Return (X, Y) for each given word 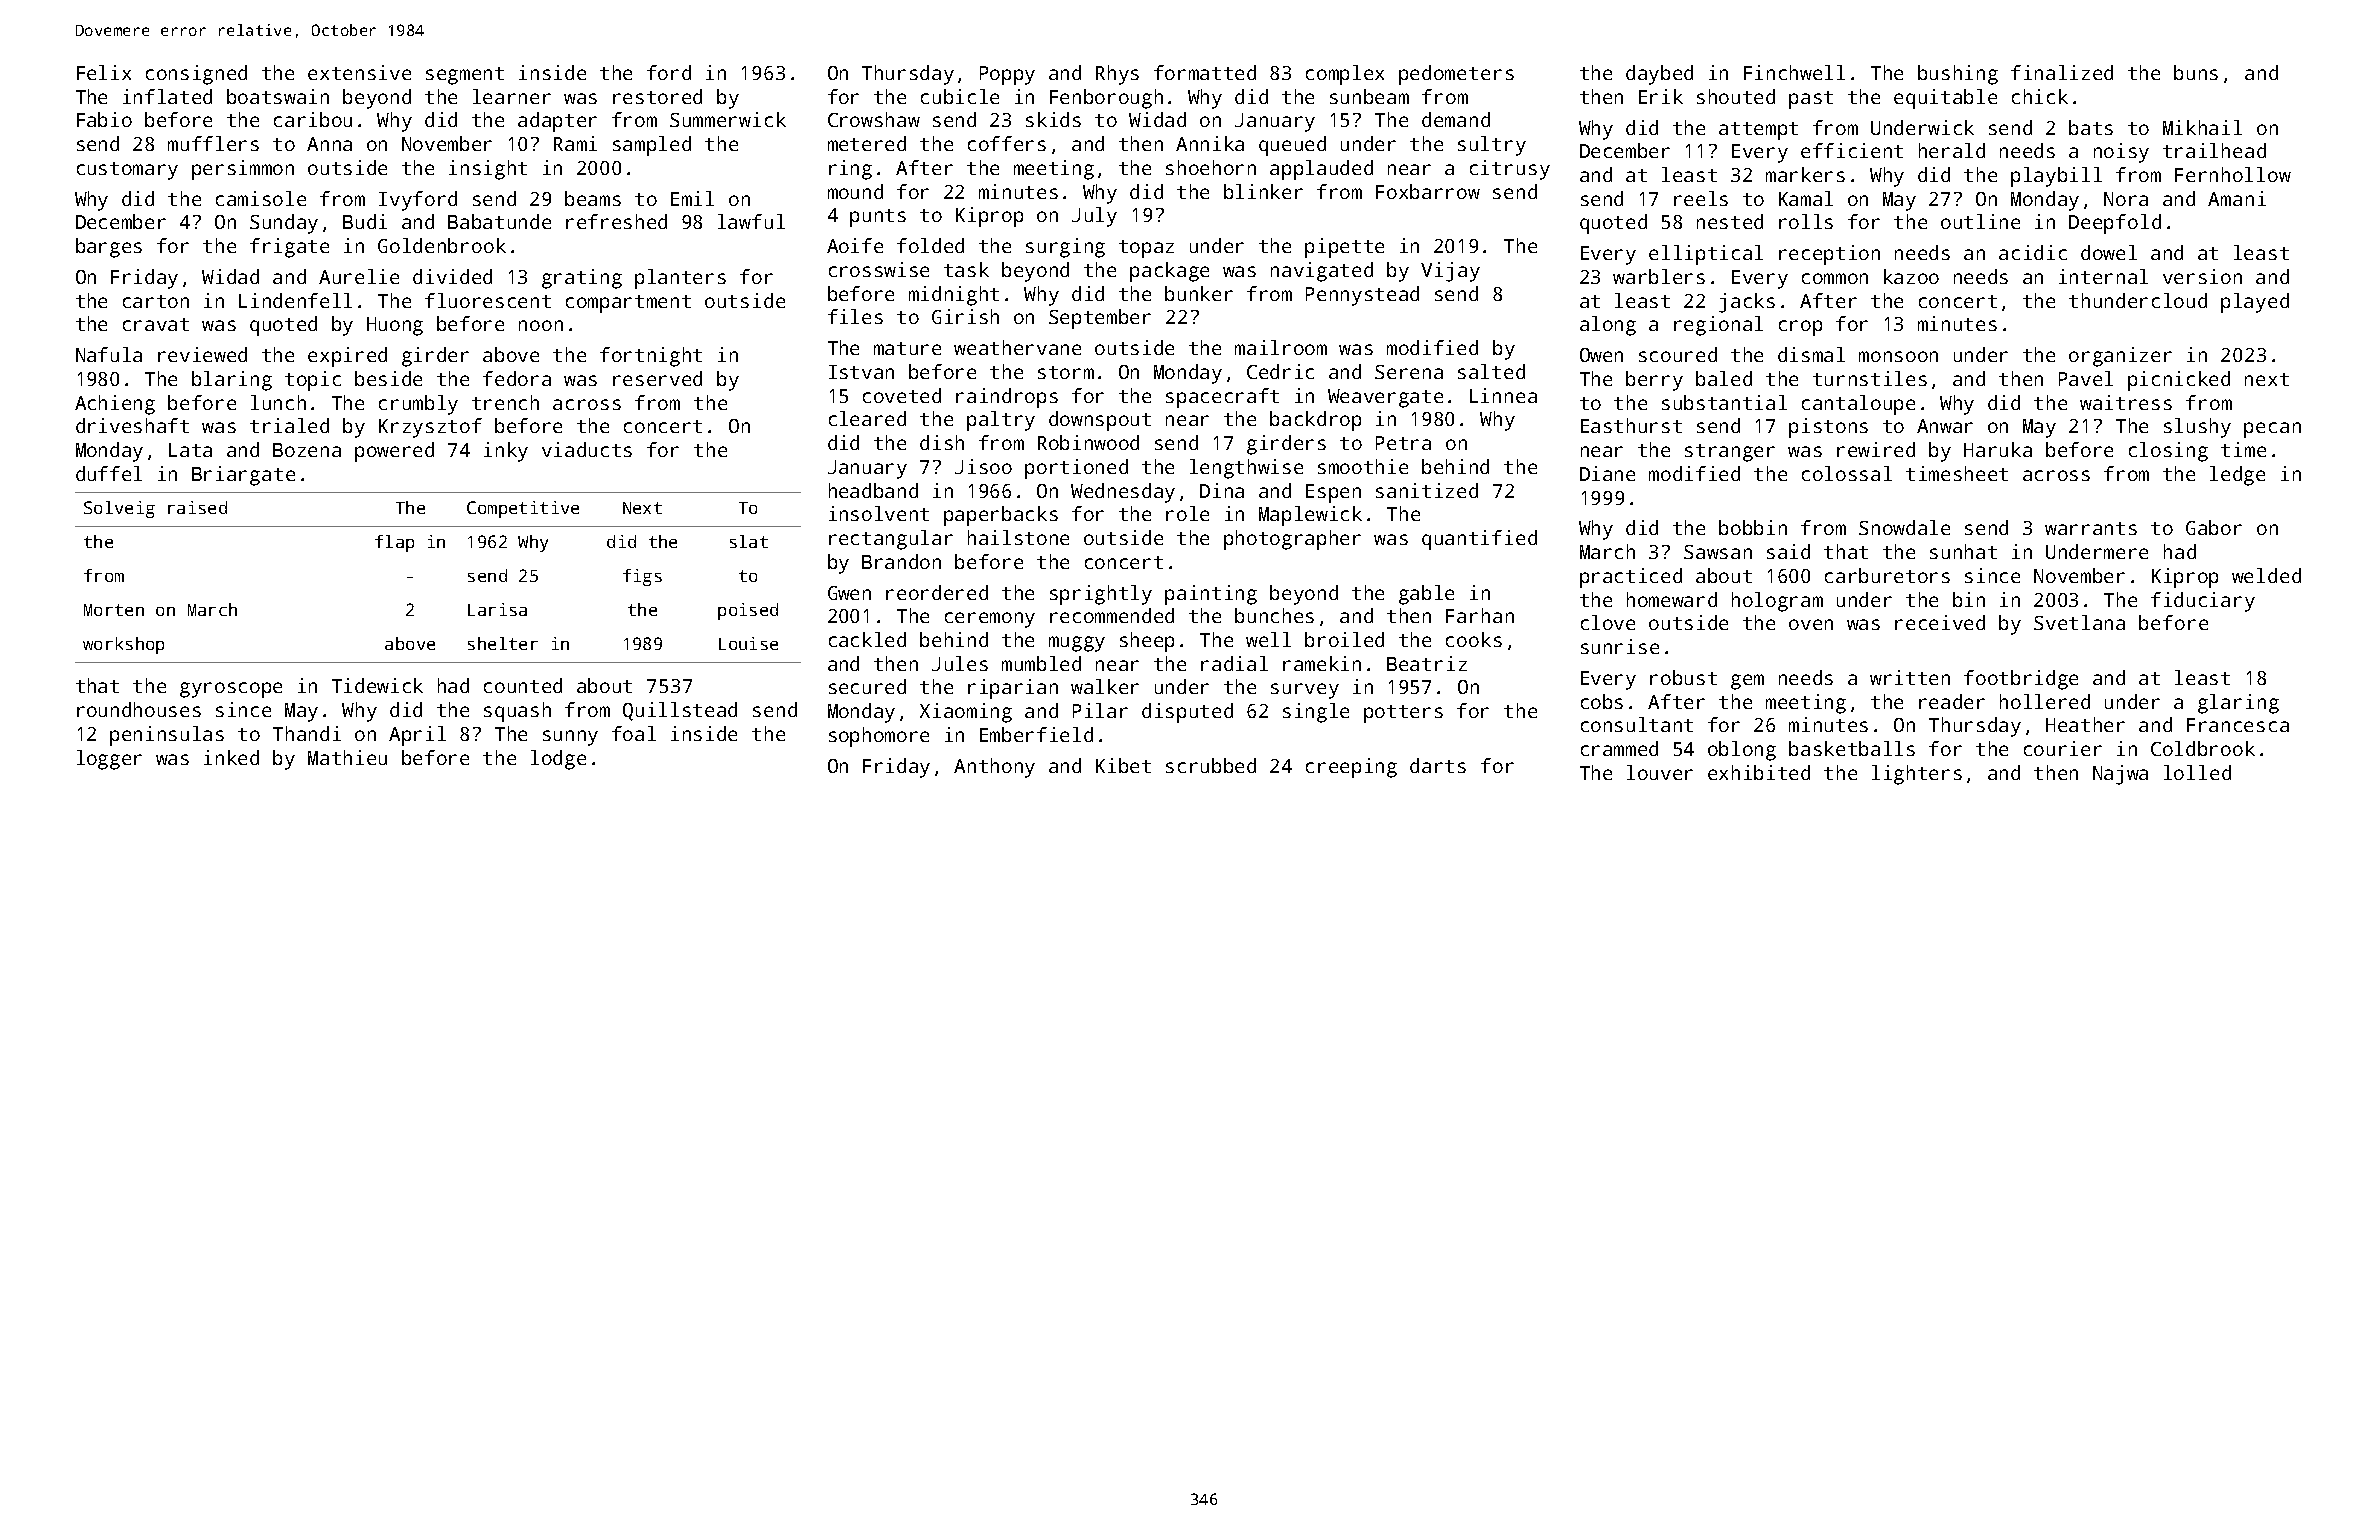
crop (1800, 328)
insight (488, 170)
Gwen (849, 593)
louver (1660, 772)
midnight (954, 296)
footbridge (2021, 680)
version (2202, 276)
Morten (114, 610)
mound (855, 191)
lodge (558, 760)
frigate (289, 248)
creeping (1351, 768)
